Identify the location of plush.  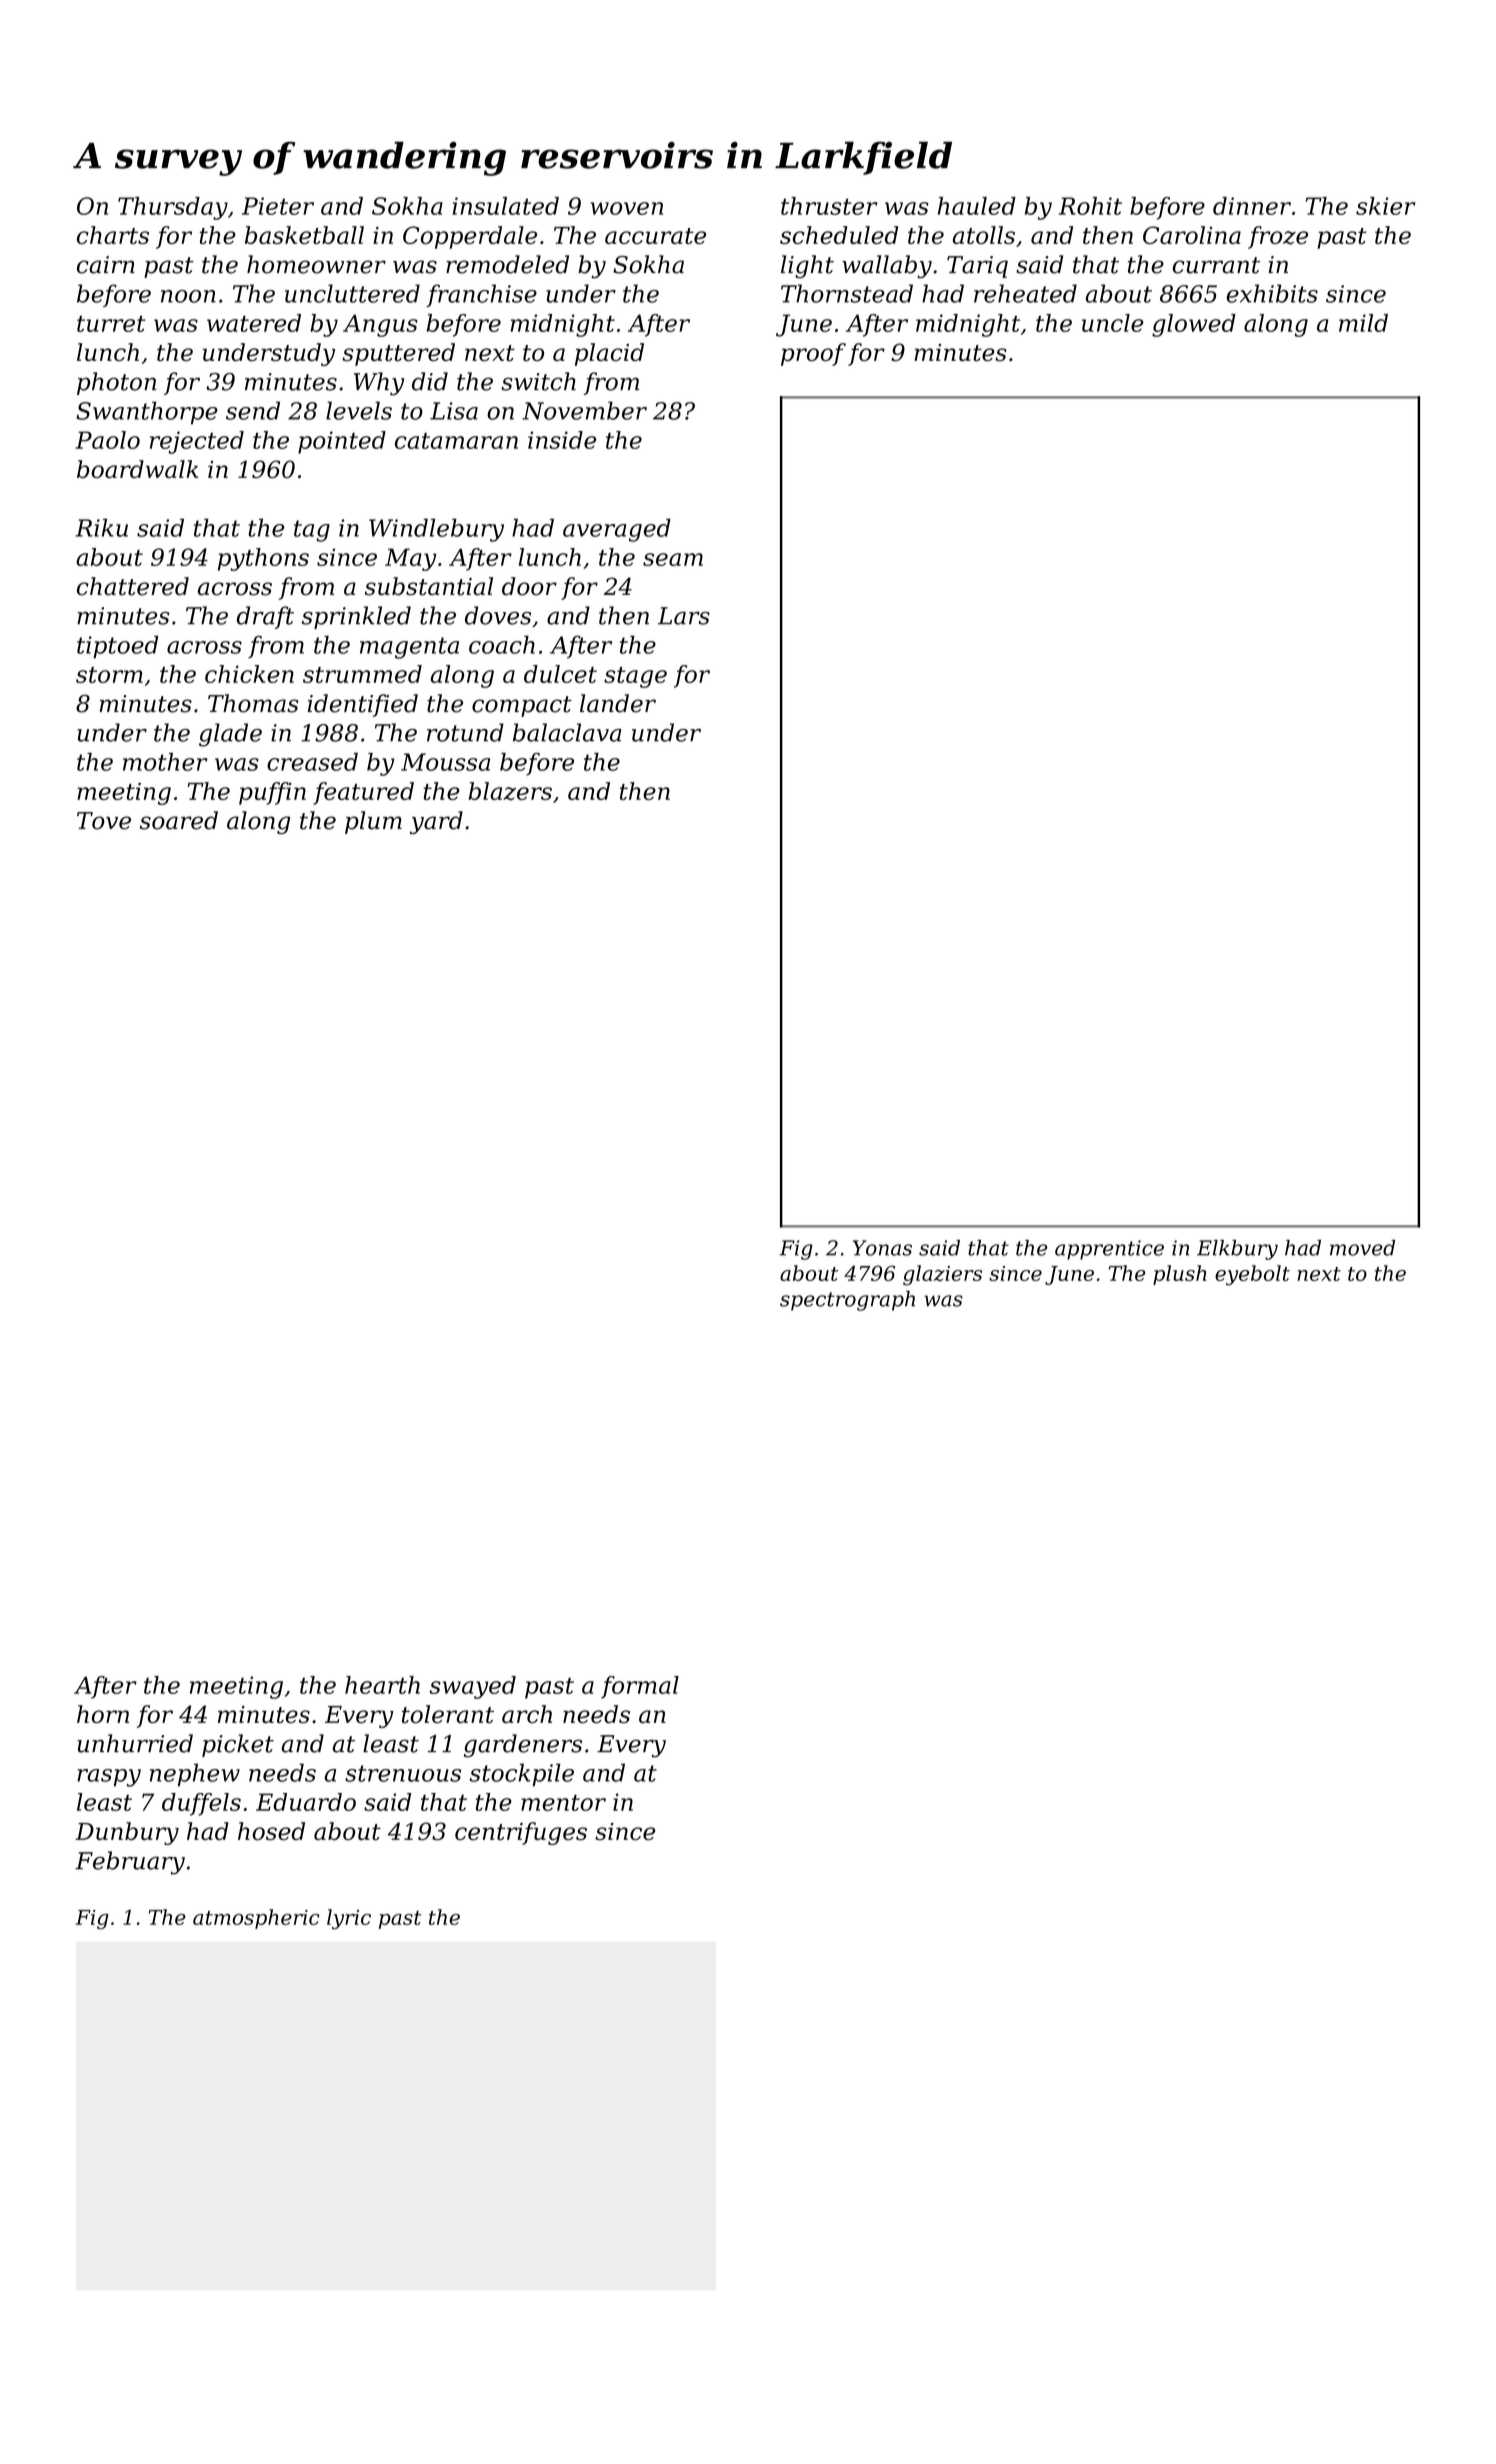
(1180, 1275).
